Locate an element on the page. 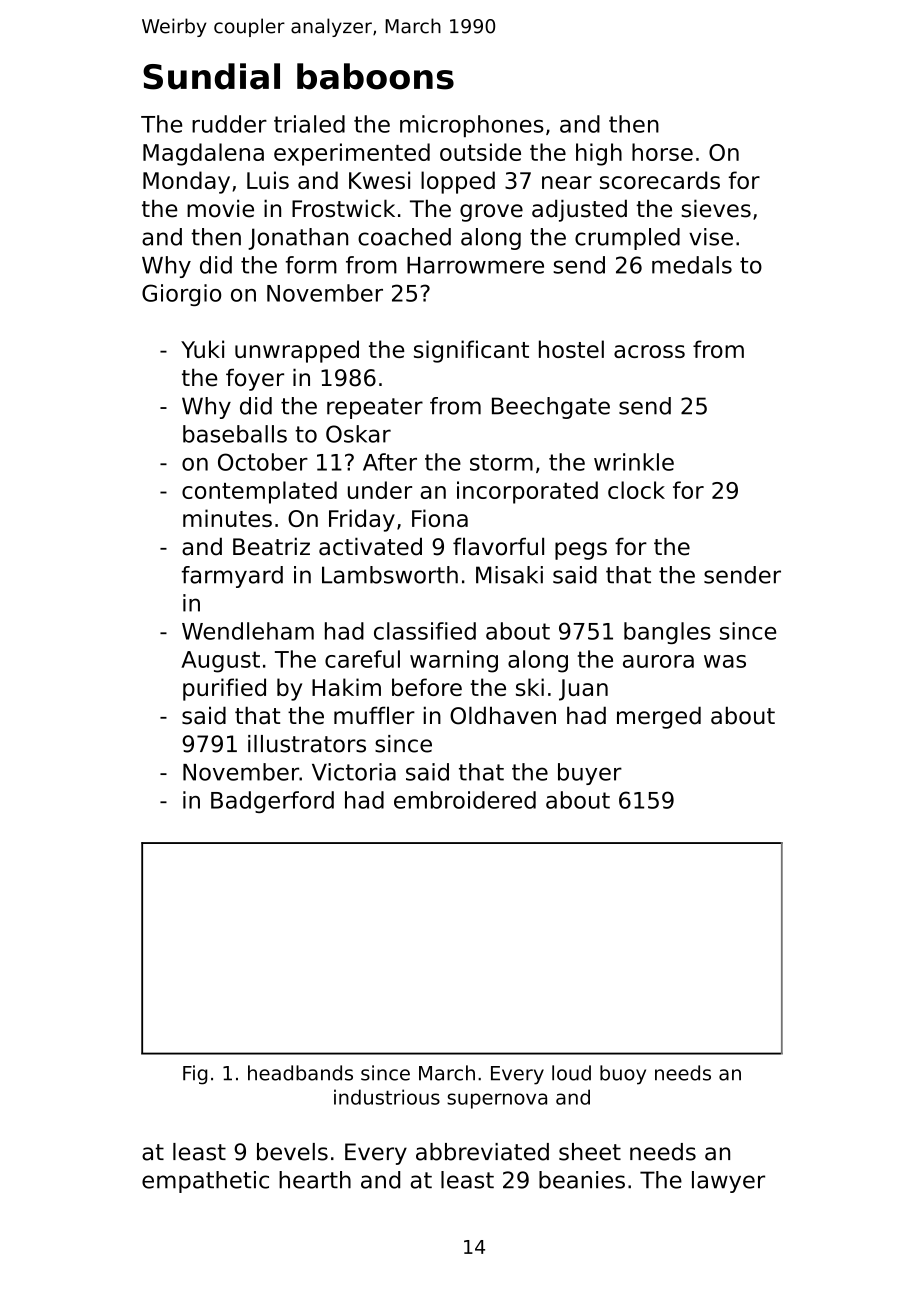 The image size is (924, 1314). medals is located at coordinates (692, 265).
